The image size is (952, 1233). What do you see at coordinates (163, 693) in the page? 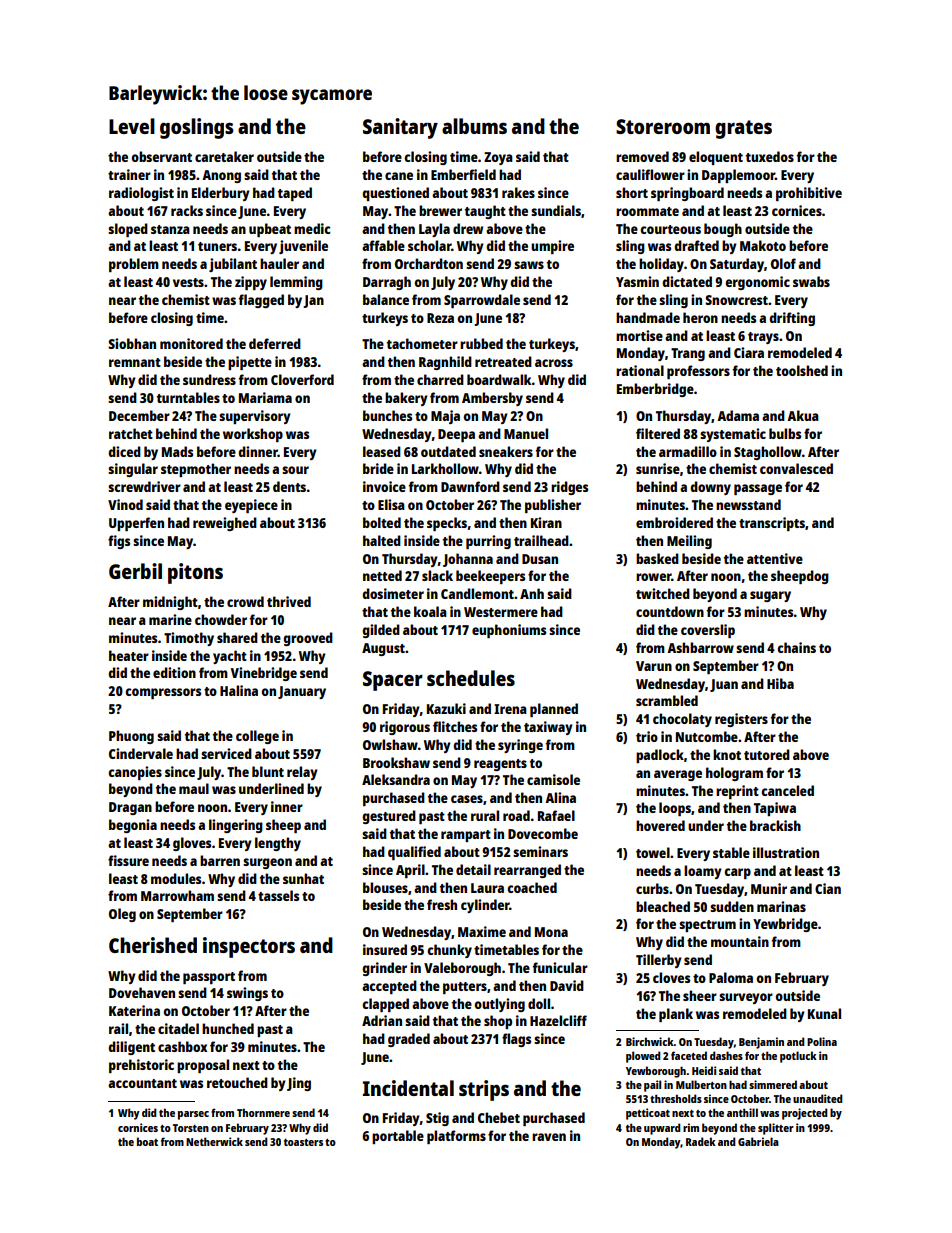
I see `compressors` at bounding box center [163, 693].
